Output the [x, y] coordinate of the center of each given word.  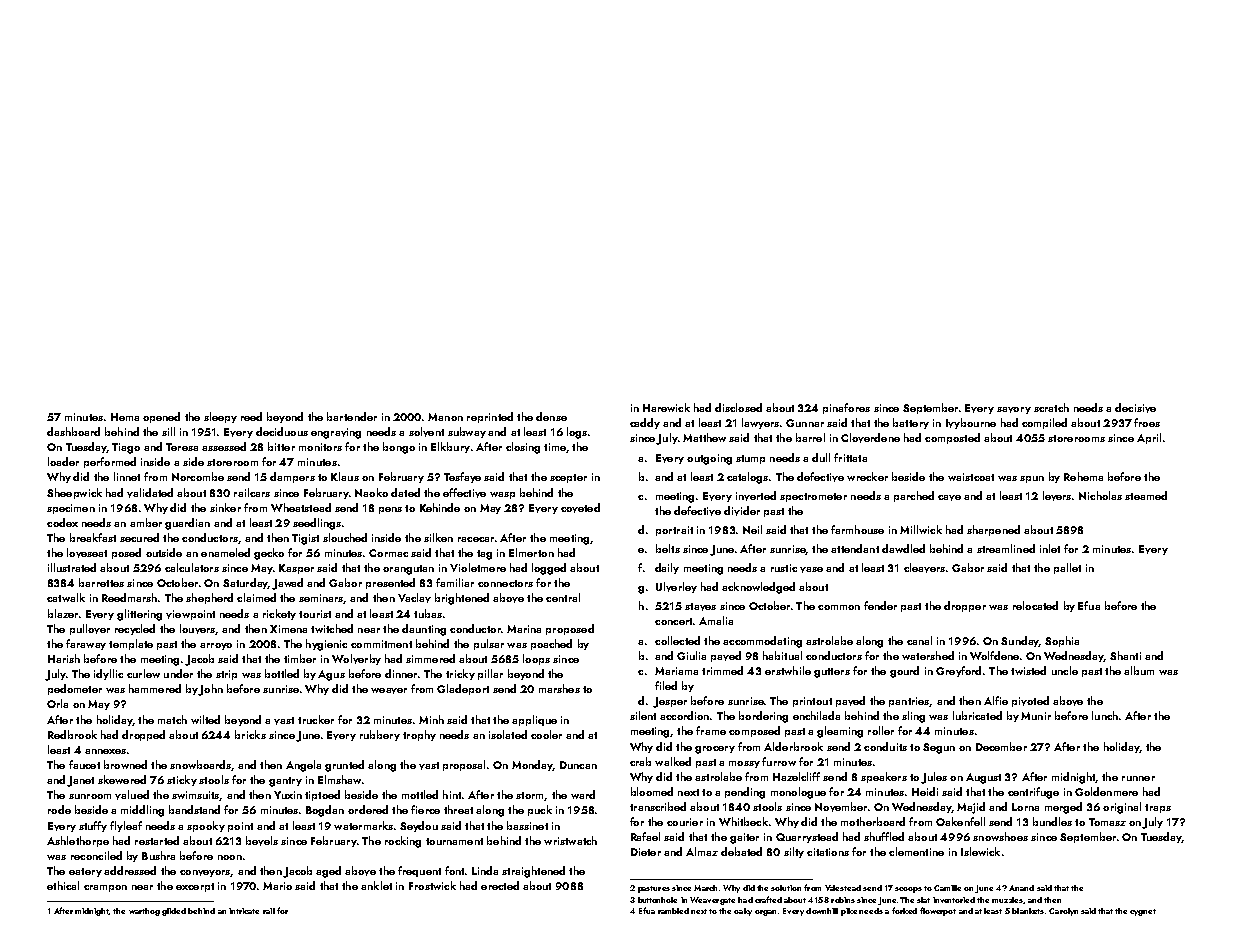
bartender [352, 416]
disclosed [738, 407]
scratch [1051, 407]
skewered [122, 779]
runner [1138, 778]
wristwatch [570, 840]
